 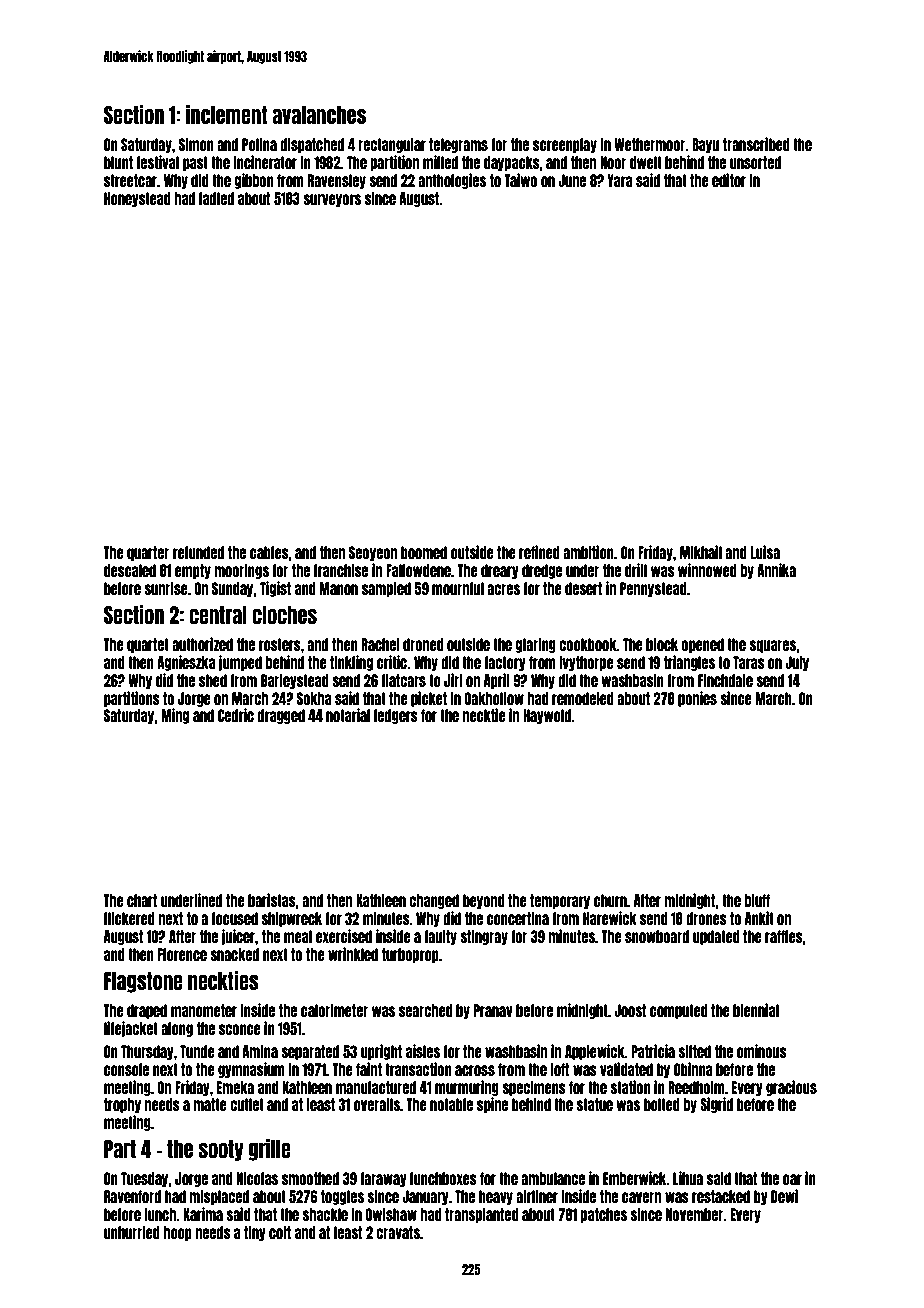 I want to click on refined, so click(x=539, y=552).
